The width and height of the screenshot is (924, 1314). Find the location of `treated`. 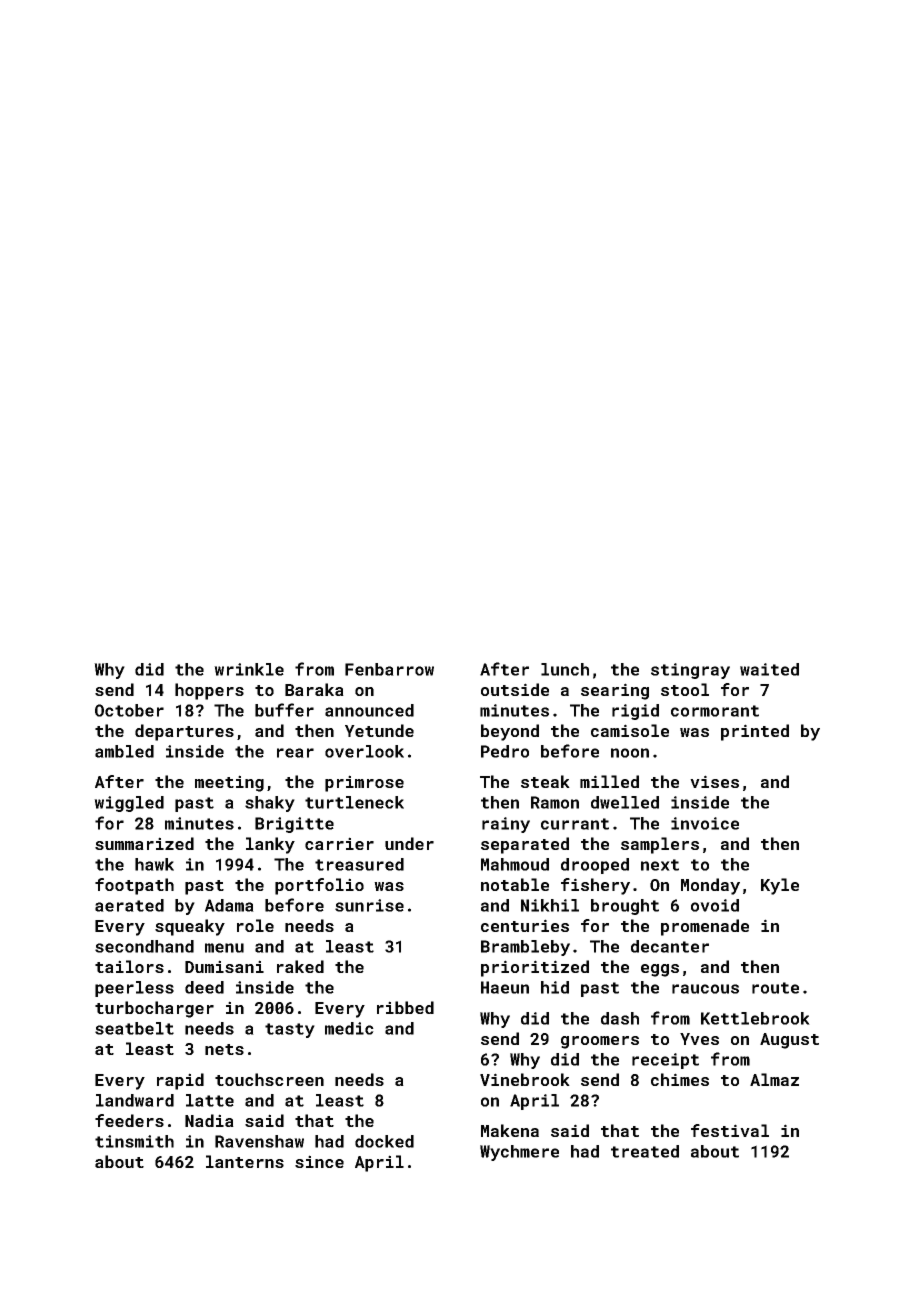

treated is located at coordinates (645, 1151).
